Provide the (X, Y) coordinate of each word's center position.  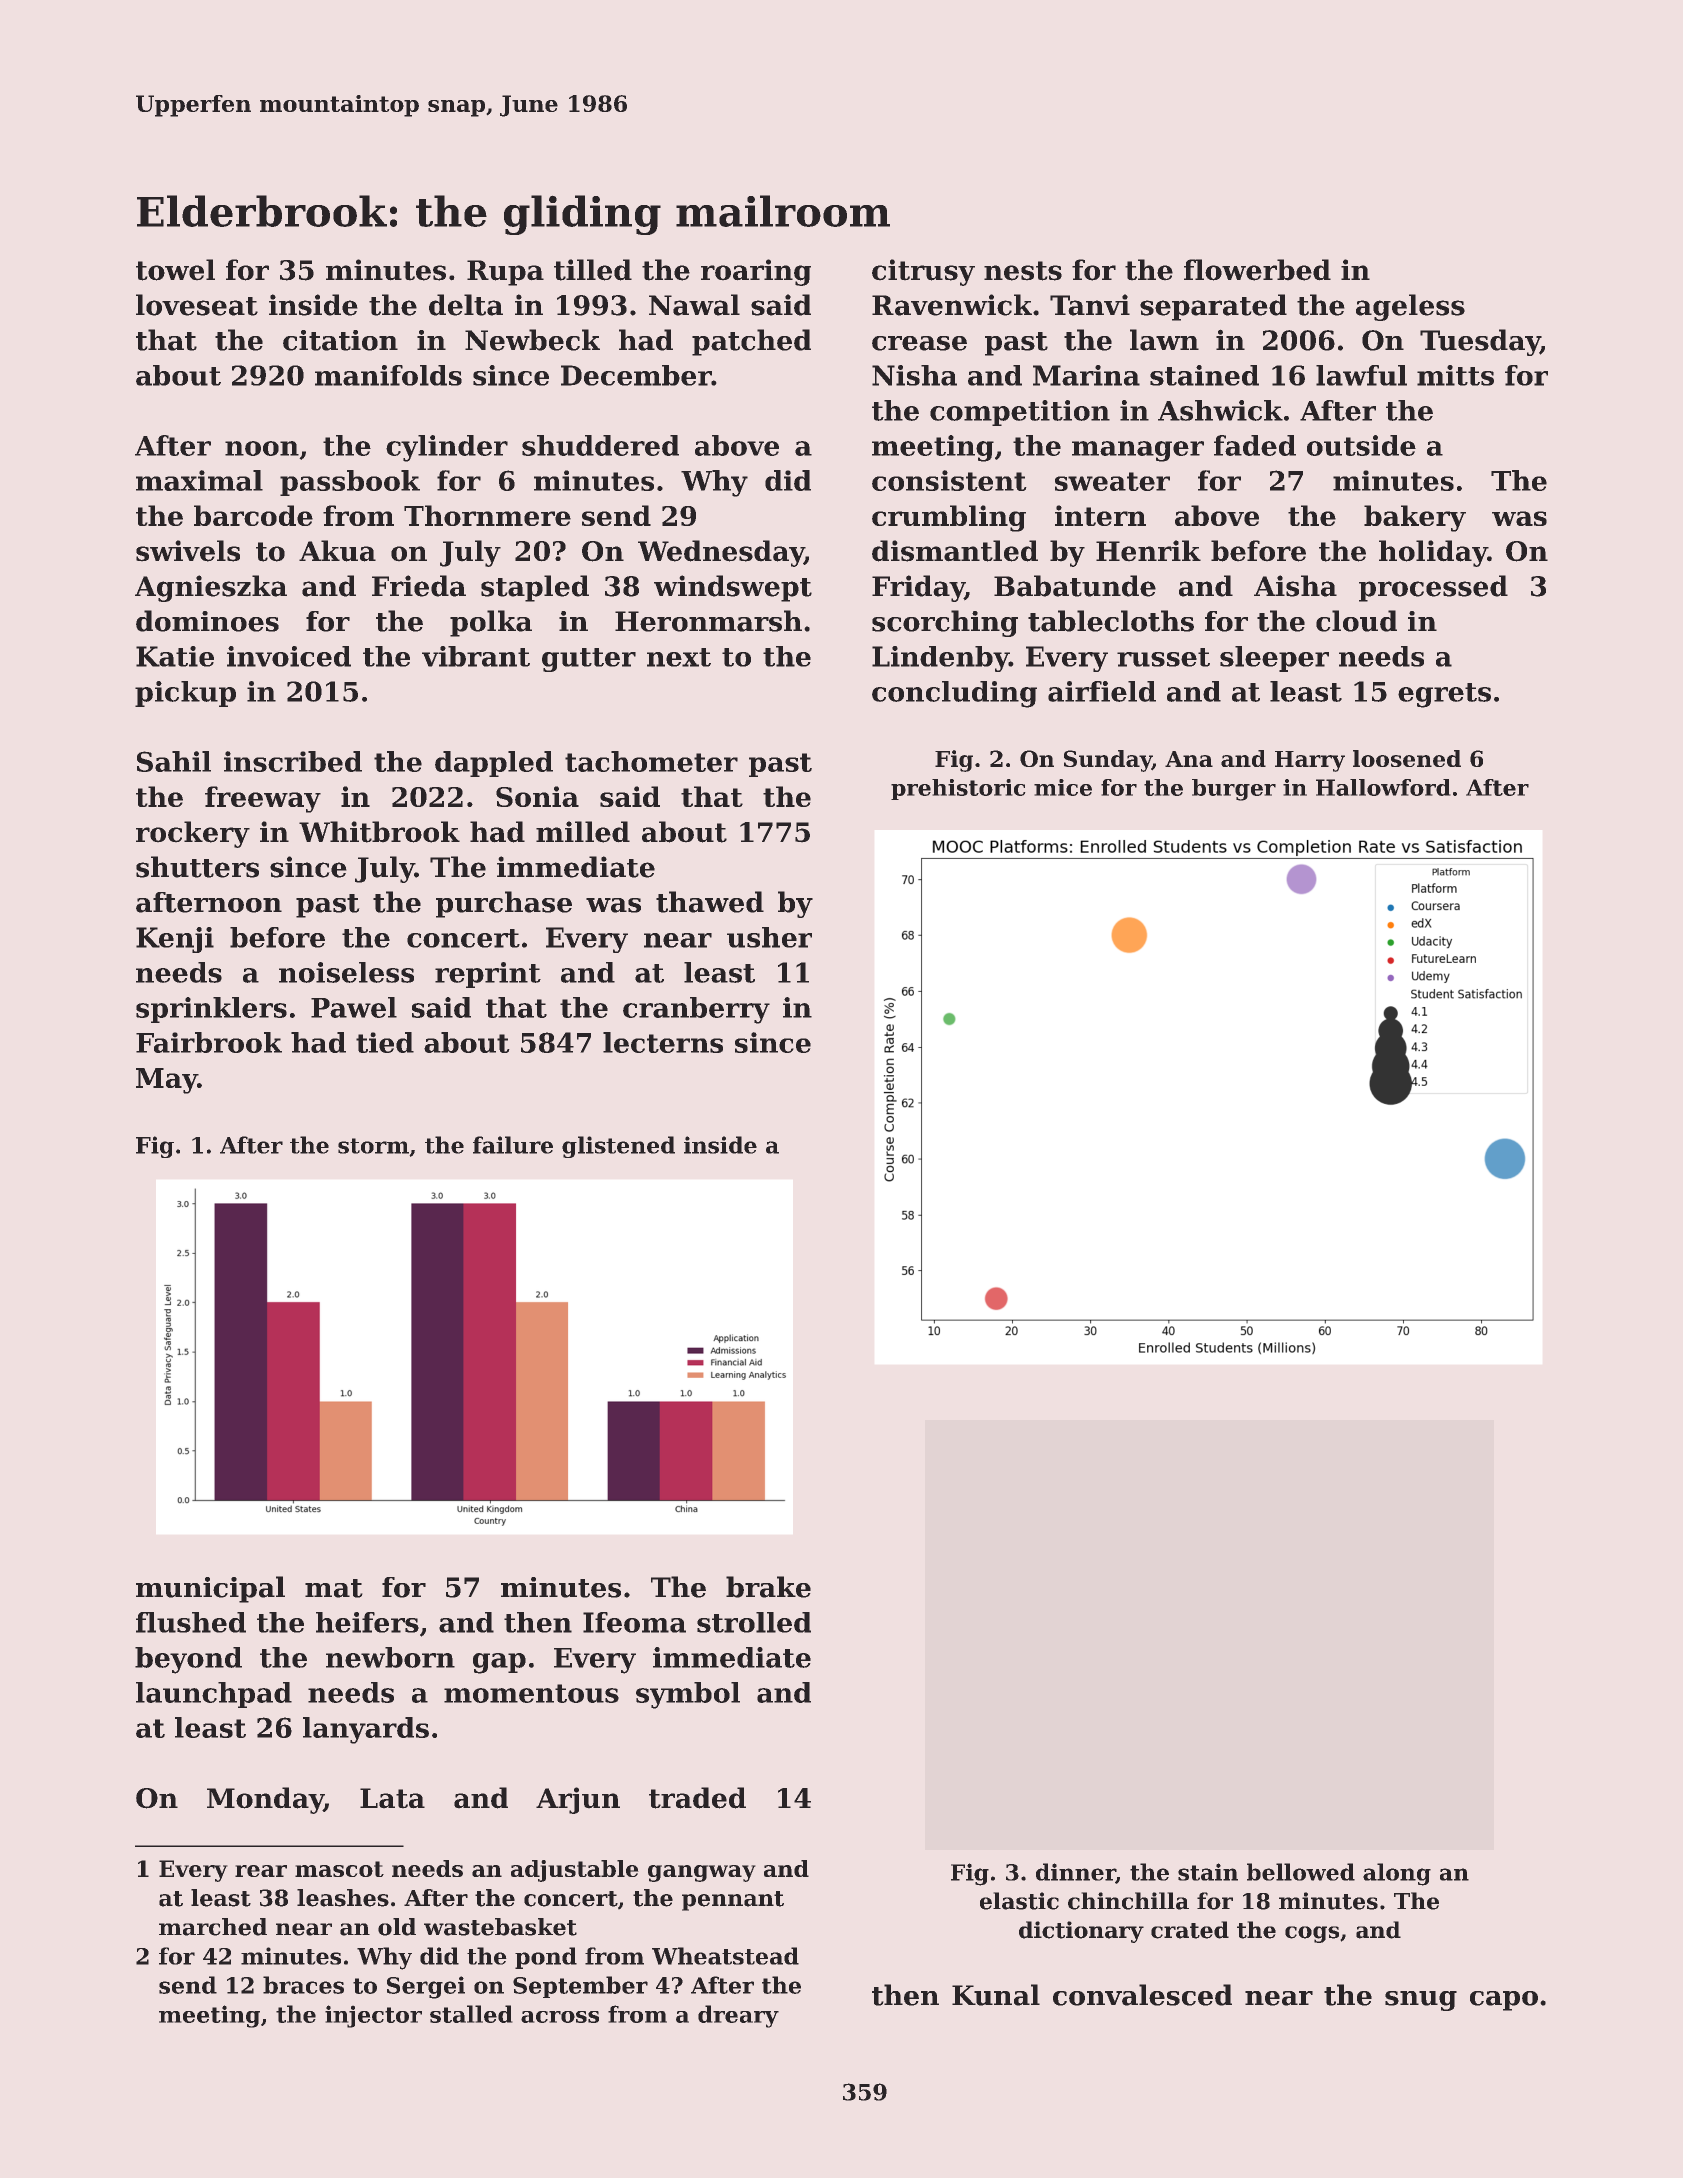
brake (768, 1587)
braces (303, 1985)
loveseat (197, 305)
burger (1234, 790)
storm (373, 1146)
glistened (618, 1147)
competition (1020, 413)
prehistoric (958, 789)
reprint (488, 975)
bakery (1415, 518)
